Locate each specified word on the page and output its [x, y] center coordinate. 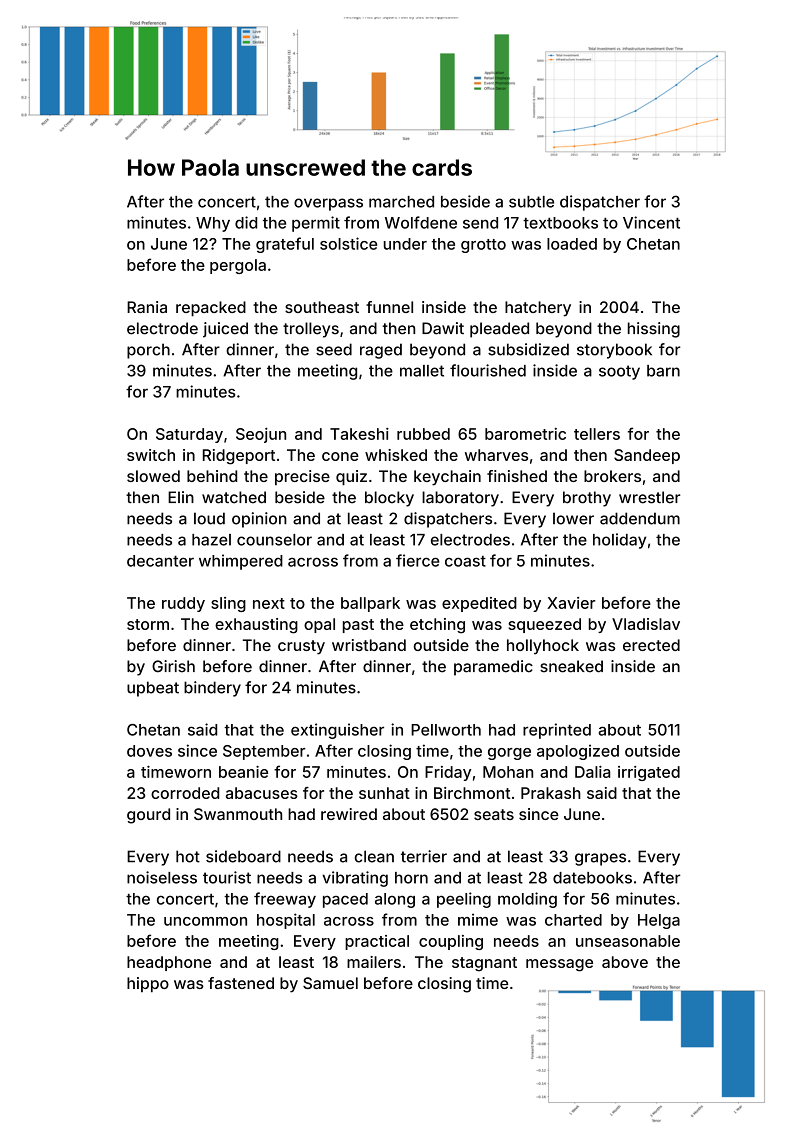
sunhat [384, 793]
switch [151, 455]
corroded [185, 793]
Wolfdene [421, 222]
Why [213, 224]
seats [494, 814]
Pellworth [446, 730]
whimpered [241, 562]
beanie [243, 772]
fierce [418, 560]
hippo [148, 984]
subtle [531, 202]
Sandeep [647, 456]
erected [651, 645]
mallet [422, 371]
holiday [619, 541]
